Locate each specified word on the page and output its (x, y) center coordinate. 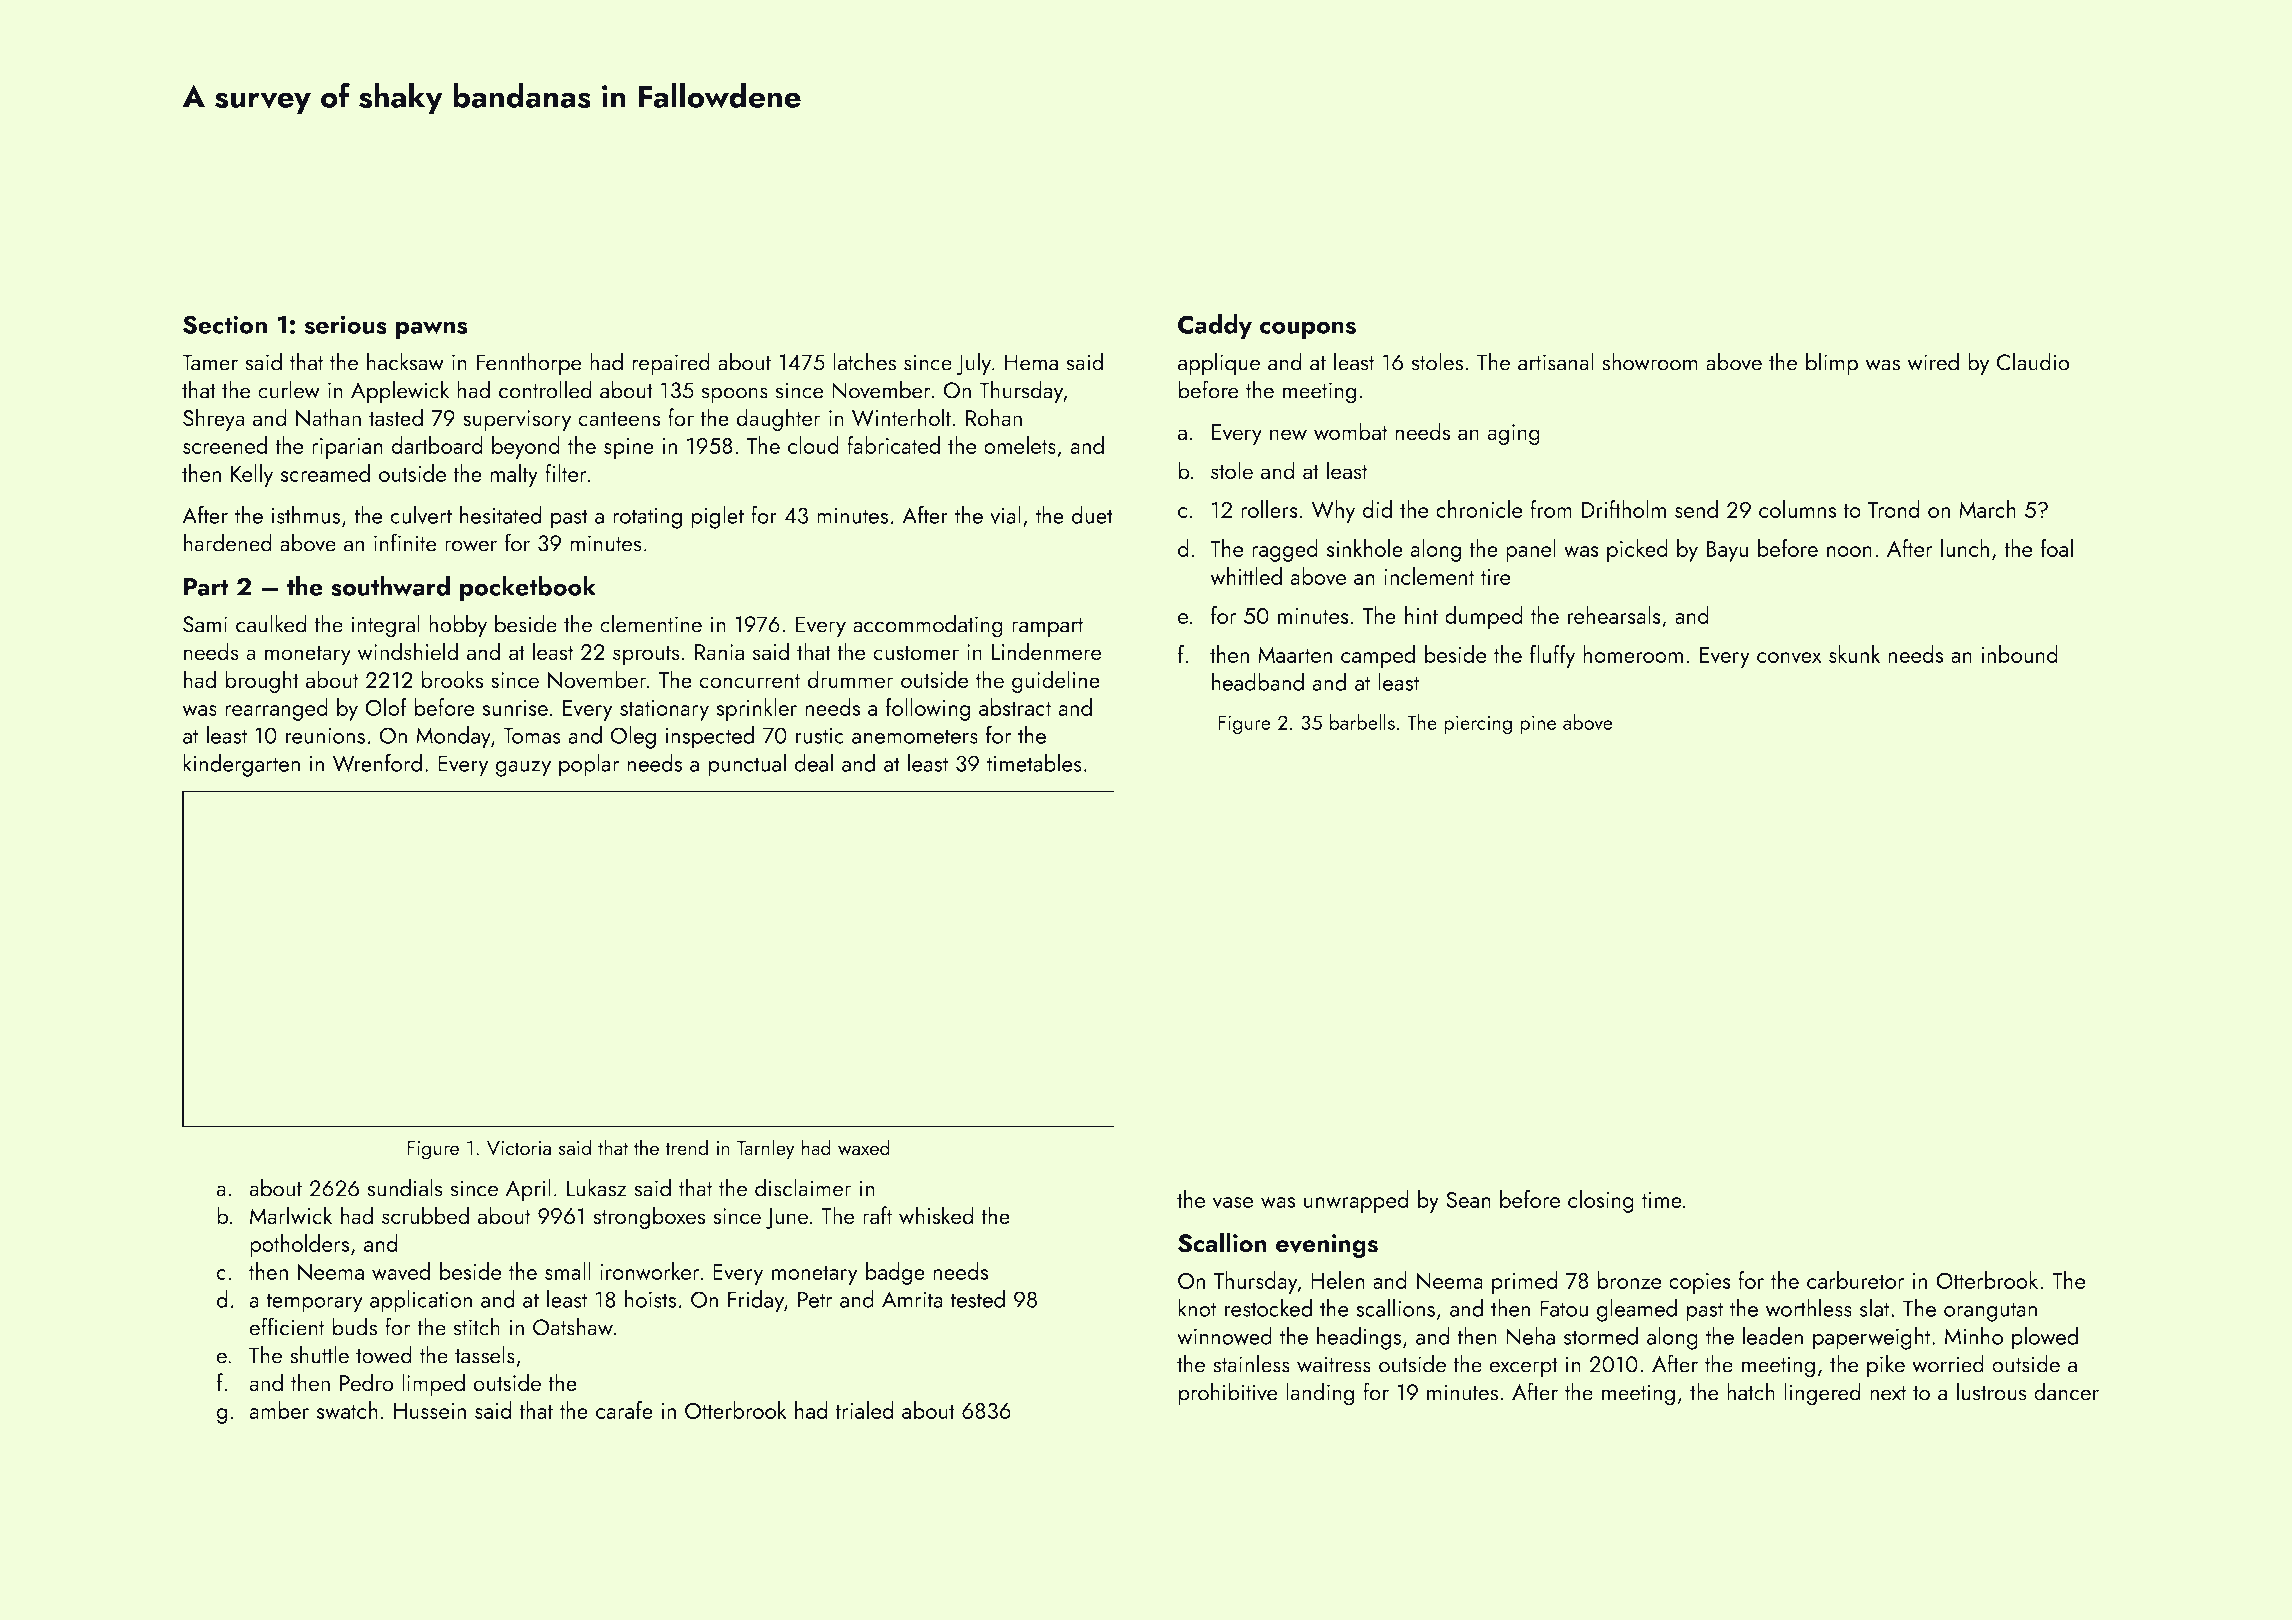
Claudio (2033, 361)
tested (977, 1299)
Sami (205, 624)
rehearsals (1614, 615)
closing (1601, 1201)
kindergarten (241, 765)
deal (814, 763)
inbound (2020, 654)
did (1377, 509)
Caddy (1215, 326)
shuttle (319, 1354)
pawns (432, 330)
